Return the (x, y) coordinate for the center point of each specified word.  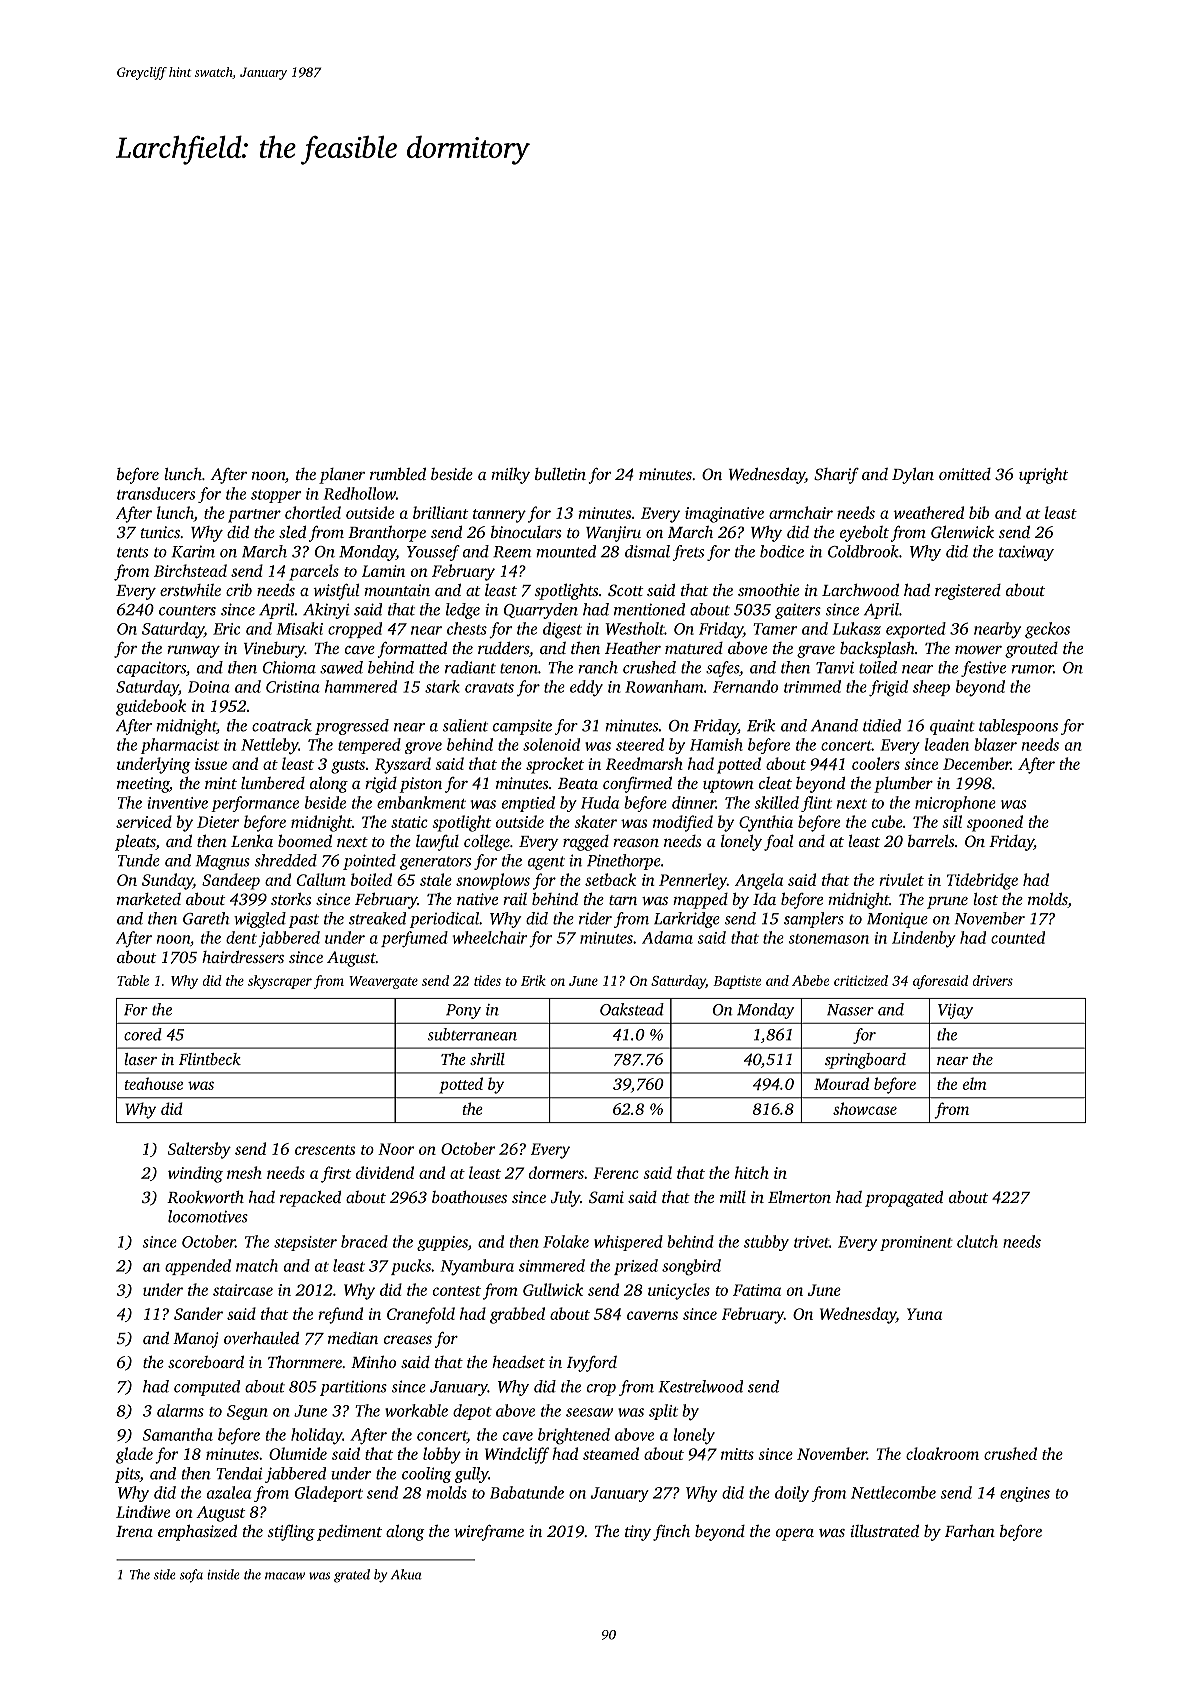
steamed (611, 1453)
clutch (977, 1241)
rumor (1032, 669)
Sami (606, 1197)
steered (640, 744)
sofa (191, 1576)
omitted (965, 474)
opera (795, 1535)
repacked (310, 1199)
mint (221, 783)
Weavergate (383, 982)
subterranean (472, 1034)
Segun (247, 1412)
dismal (647, 551)
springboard (865, 1061)
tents (132, 552)
